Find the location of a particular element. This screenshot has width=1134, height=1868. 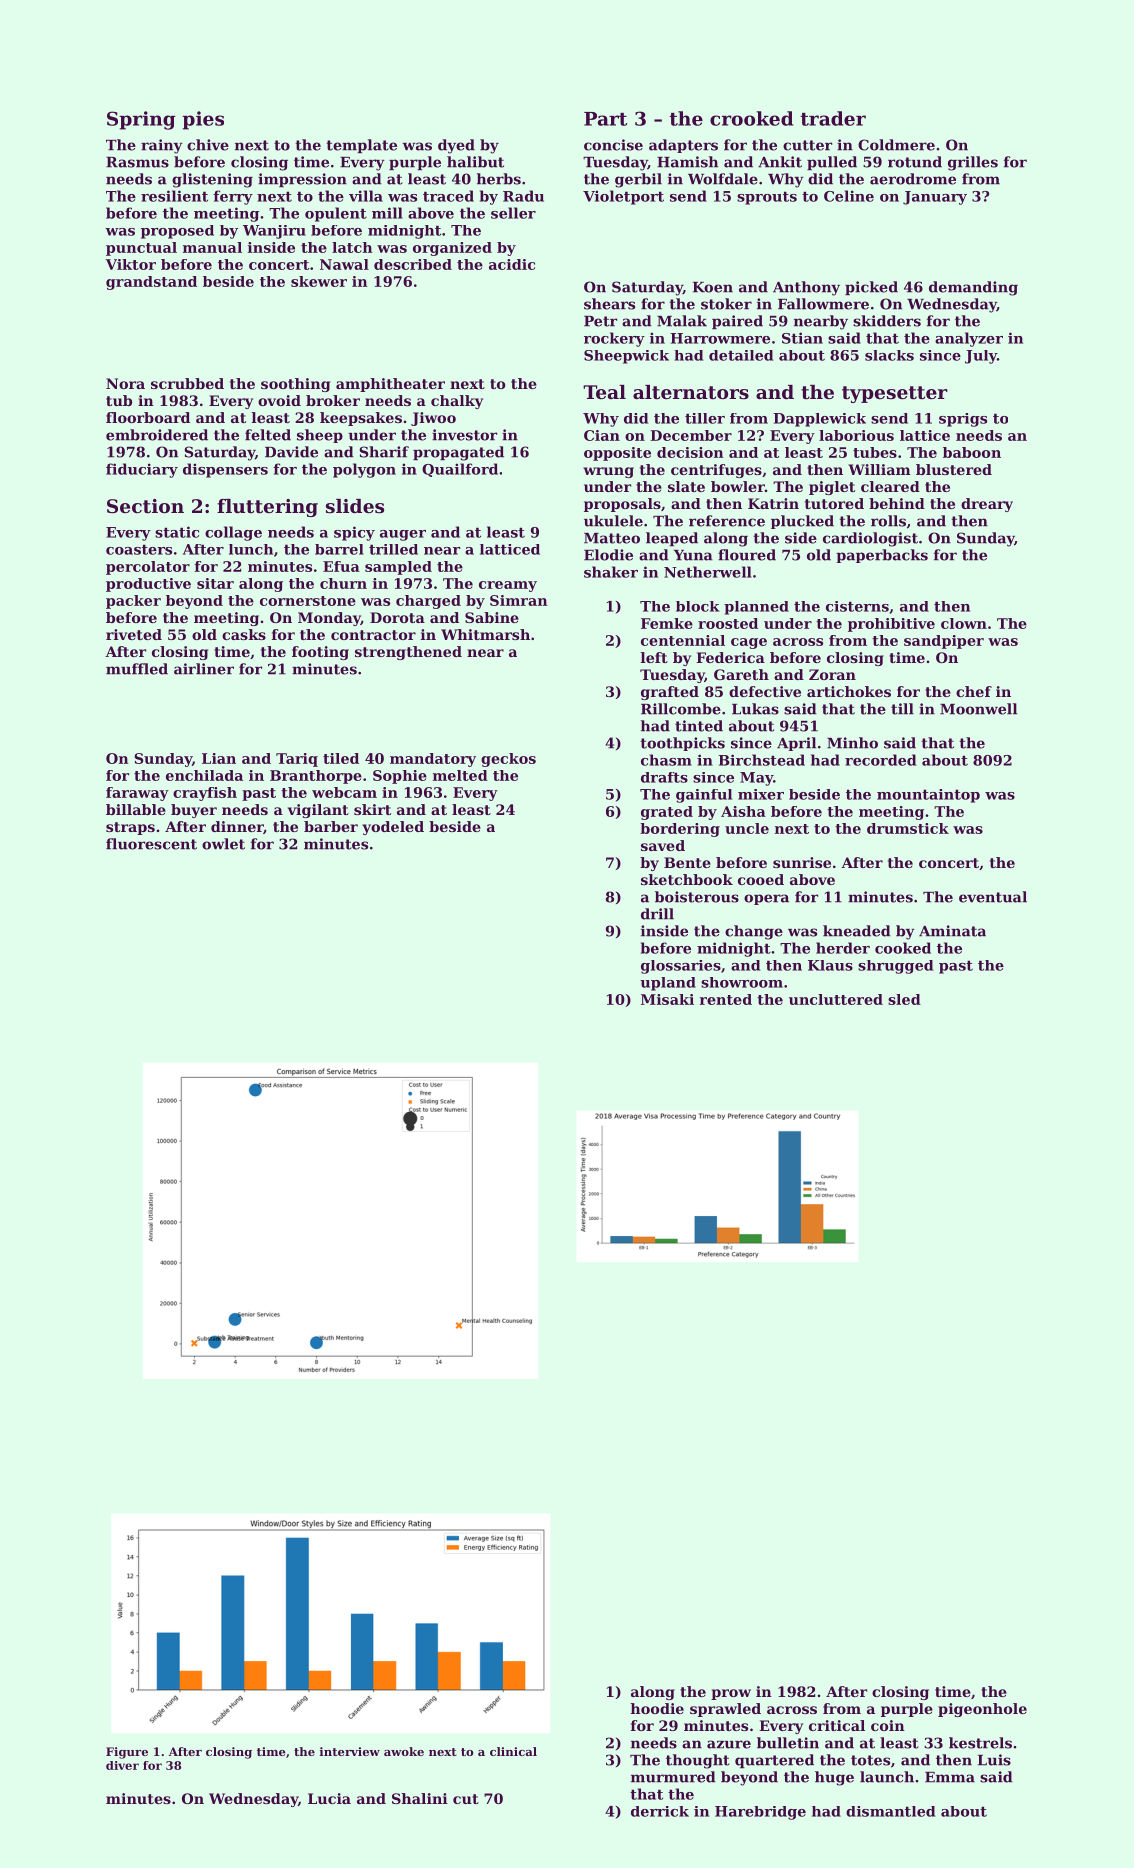

derrick is located at coordinates (660, 1811).
